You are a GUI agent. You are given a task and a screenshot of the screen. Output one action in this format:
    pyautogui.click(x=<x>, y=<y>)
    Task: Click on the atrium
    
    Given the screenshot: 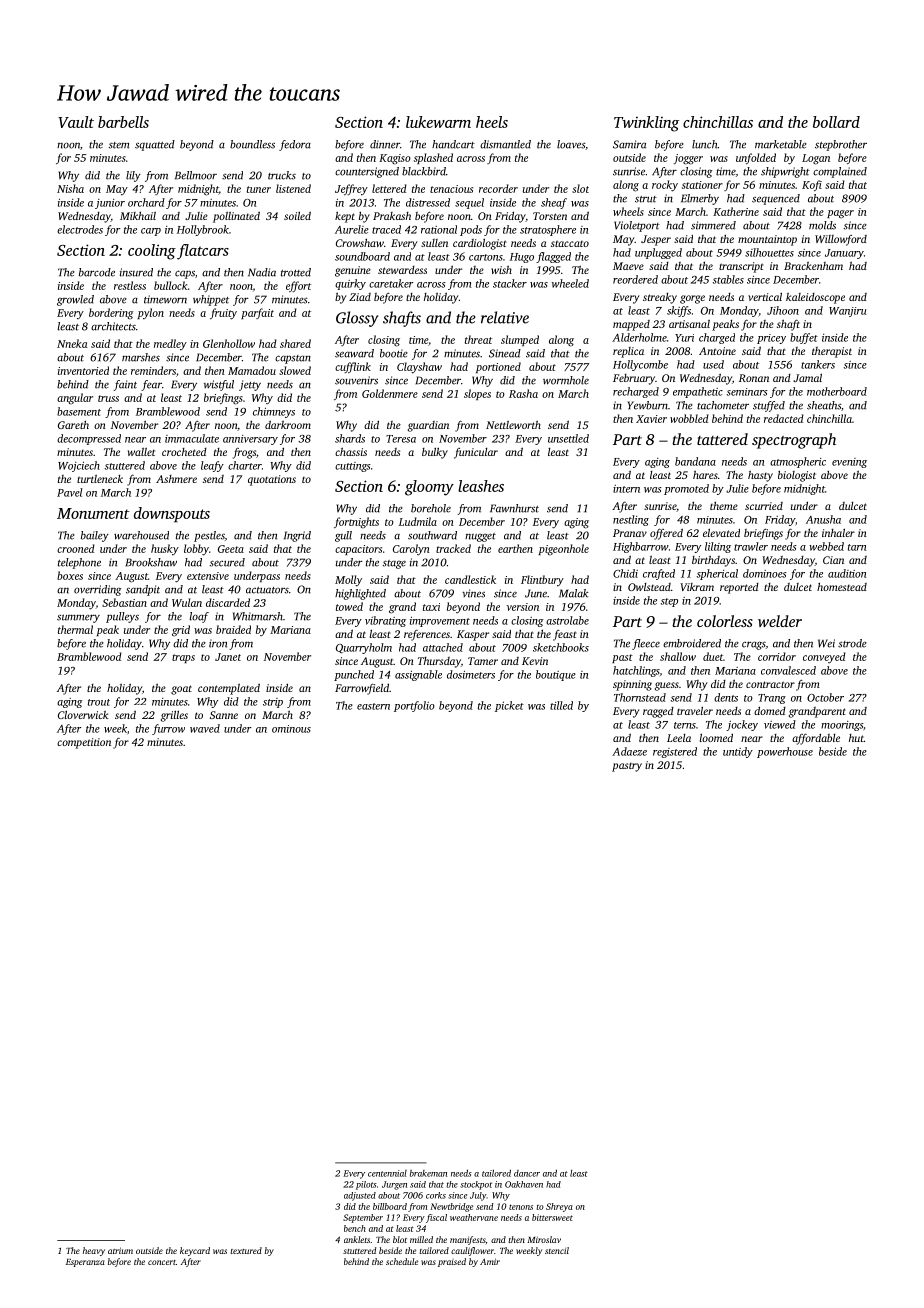 What is the action you would take?
    pyautogui.click(x=120, y=1250)
